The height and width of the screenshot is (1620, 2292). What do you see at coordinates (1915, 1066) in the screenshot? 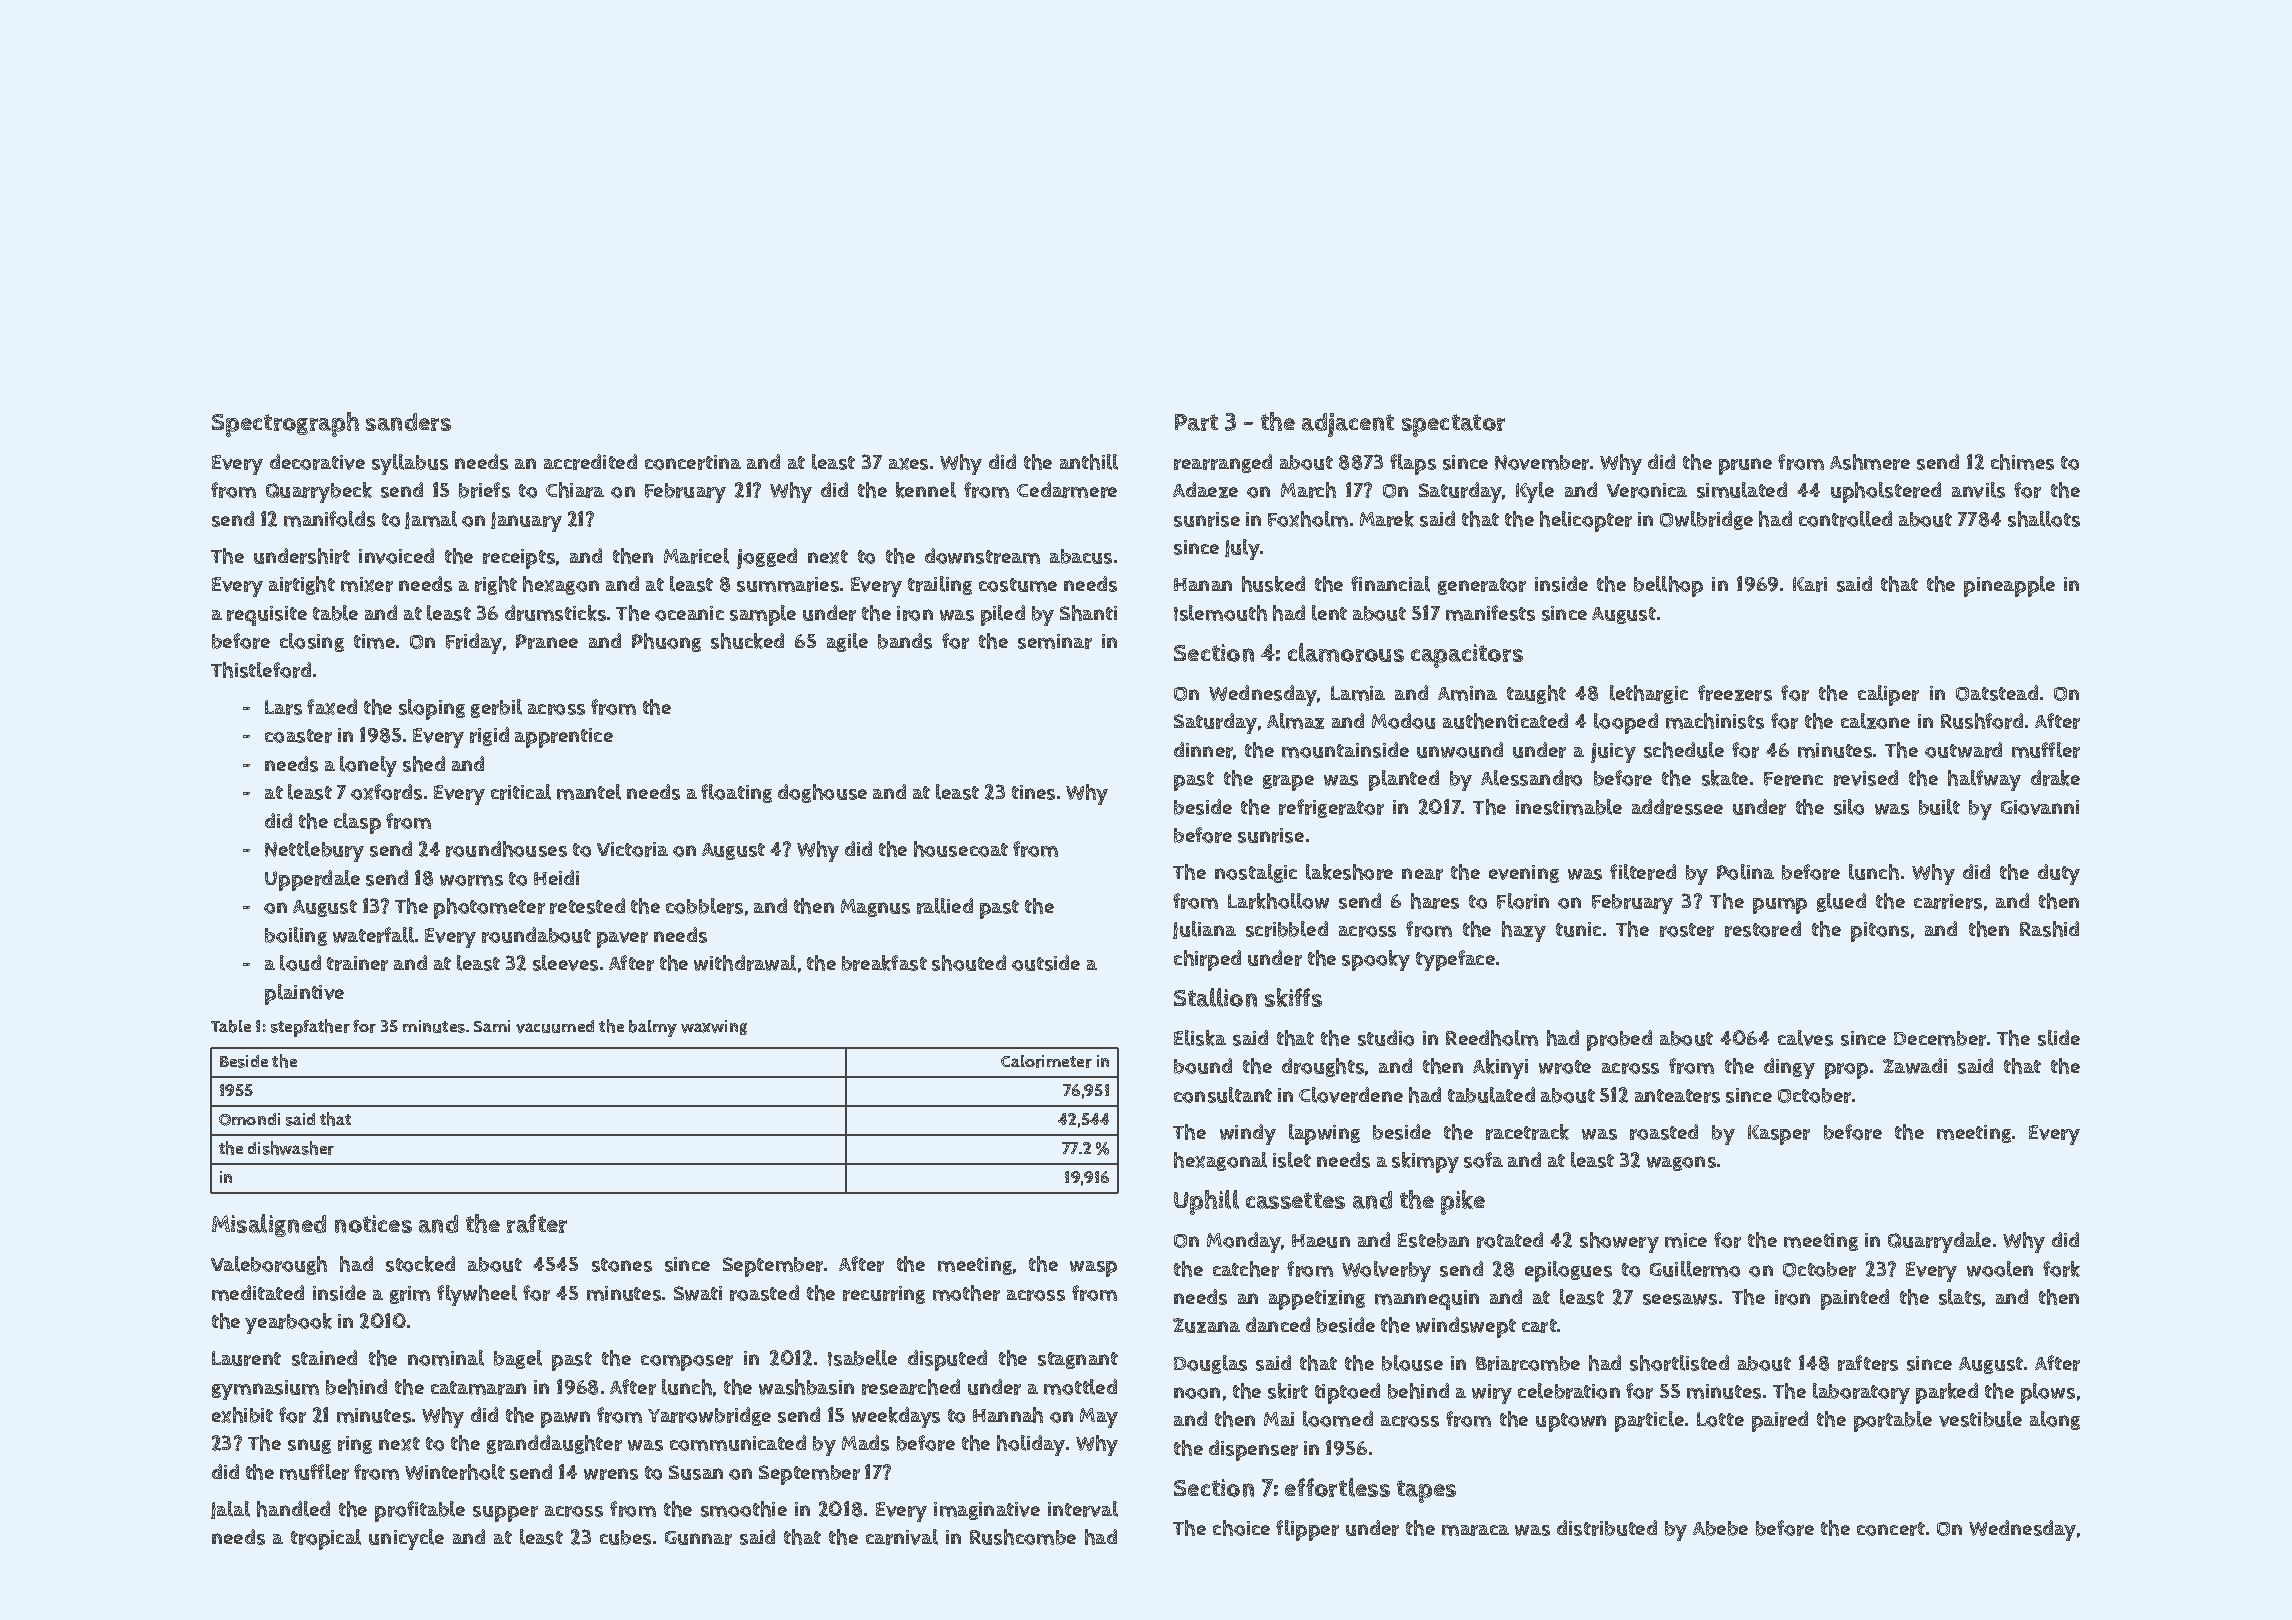
I see `Zawadi` at bounding box center [1915, 1066].
